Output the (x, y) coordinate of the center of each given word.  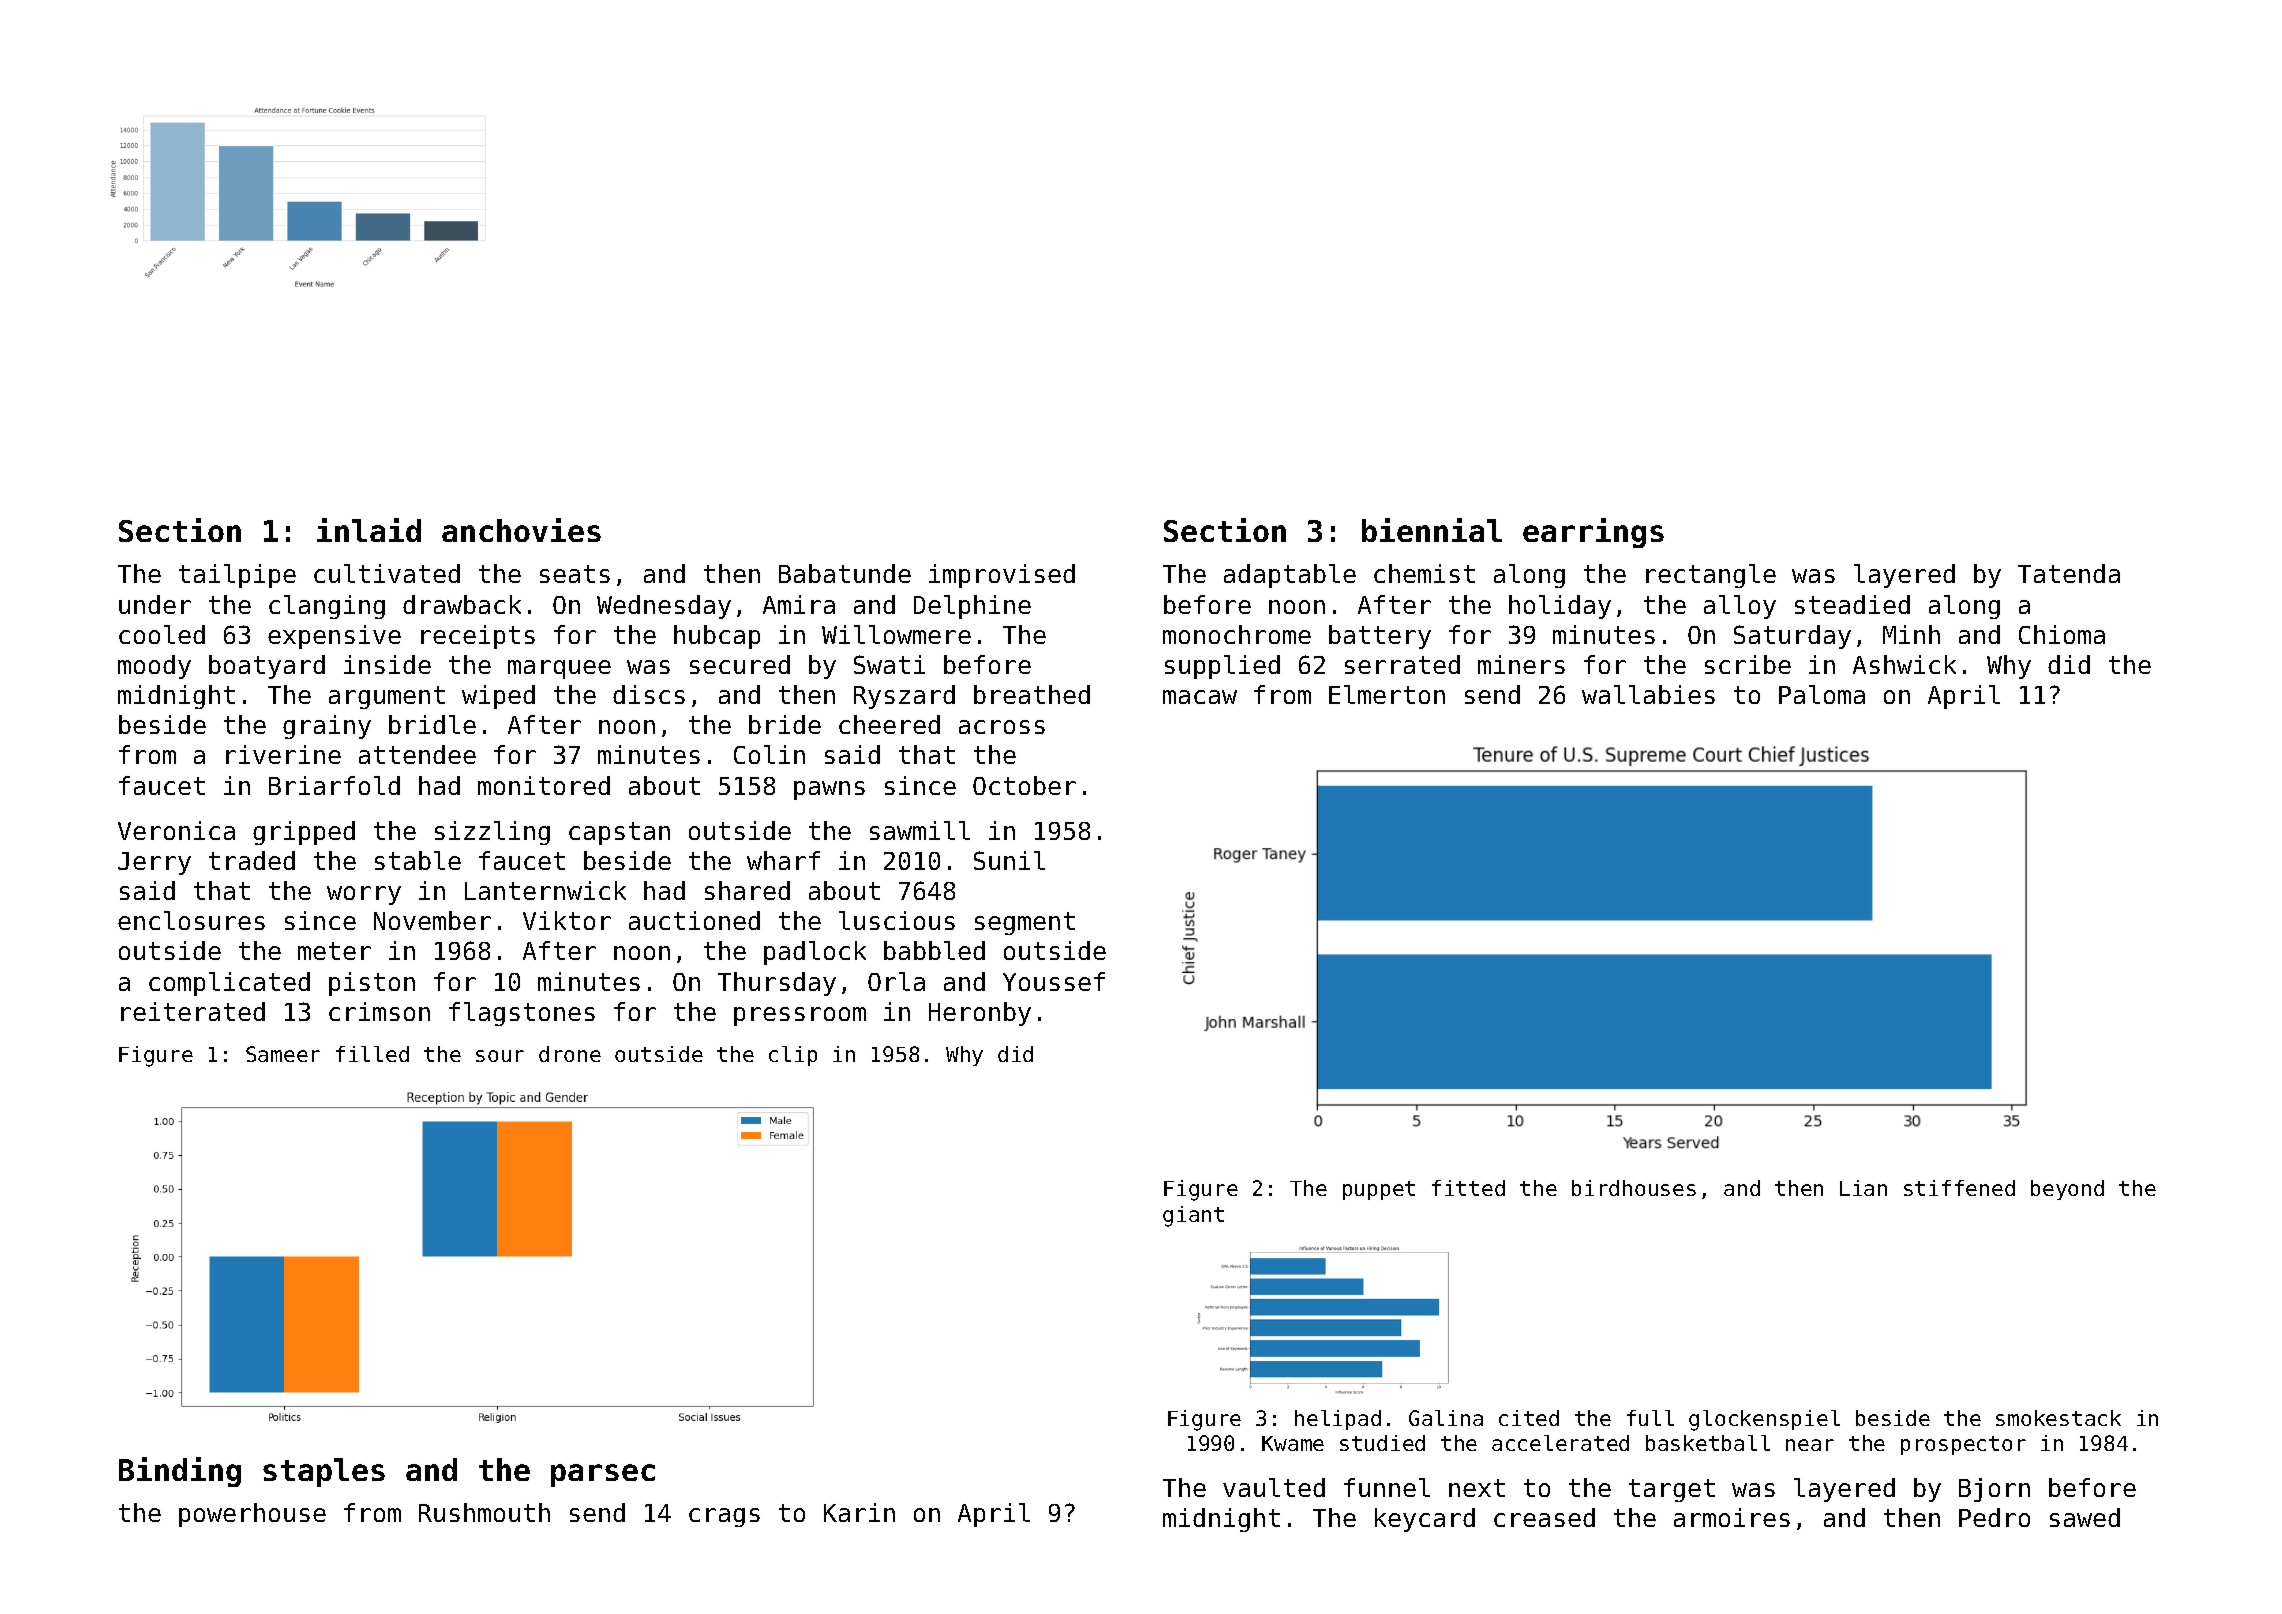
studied (1382, 1443)
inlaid (369, 530)
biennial (1432, 530)
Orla (896, 981)
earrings (1593, 533)
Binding (180, 1472)
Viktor (567, 920)
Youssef (1054, 981)
